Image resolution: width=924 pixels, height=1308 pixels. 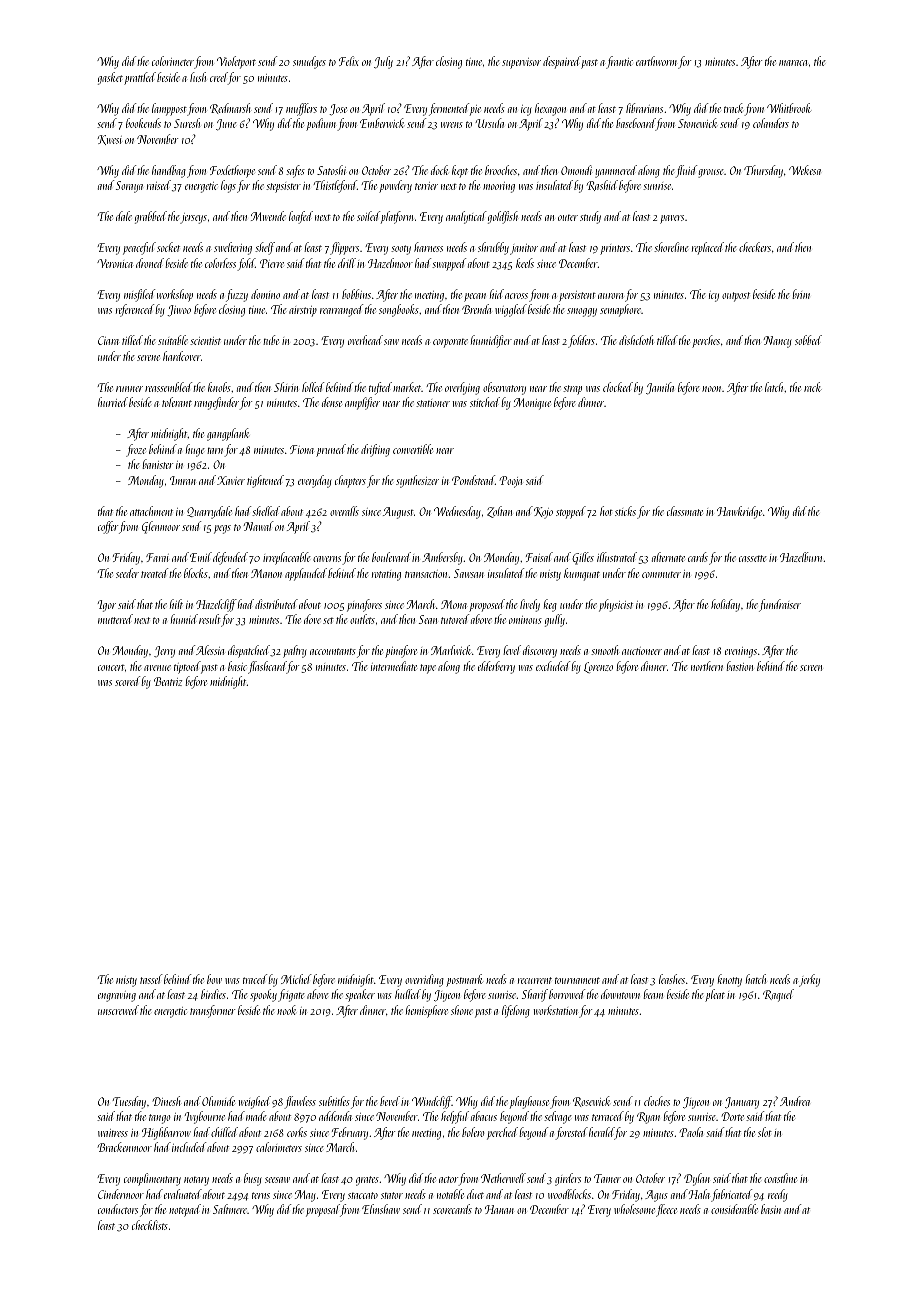 I want to click on colorimeter, so click(x=173, y=61).
